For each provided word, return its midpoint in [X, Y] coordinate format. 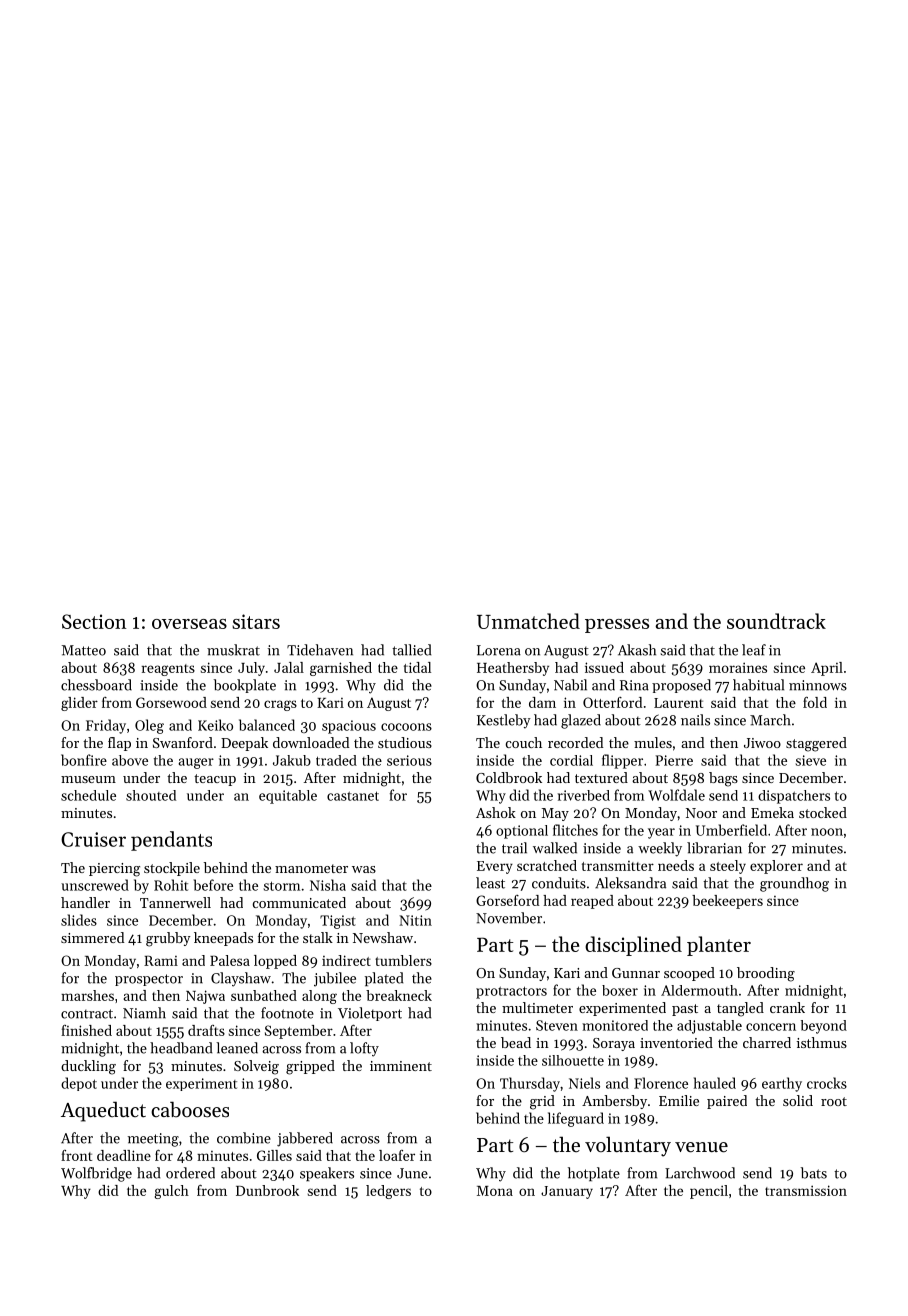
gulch [172, 1192]
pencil [709, 1192]
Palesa [230, 960]
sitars [256, 621]
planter [719, 946]
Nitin [415, 920]
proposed [681, 686]
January [567, 1192]
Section [94, 621]
